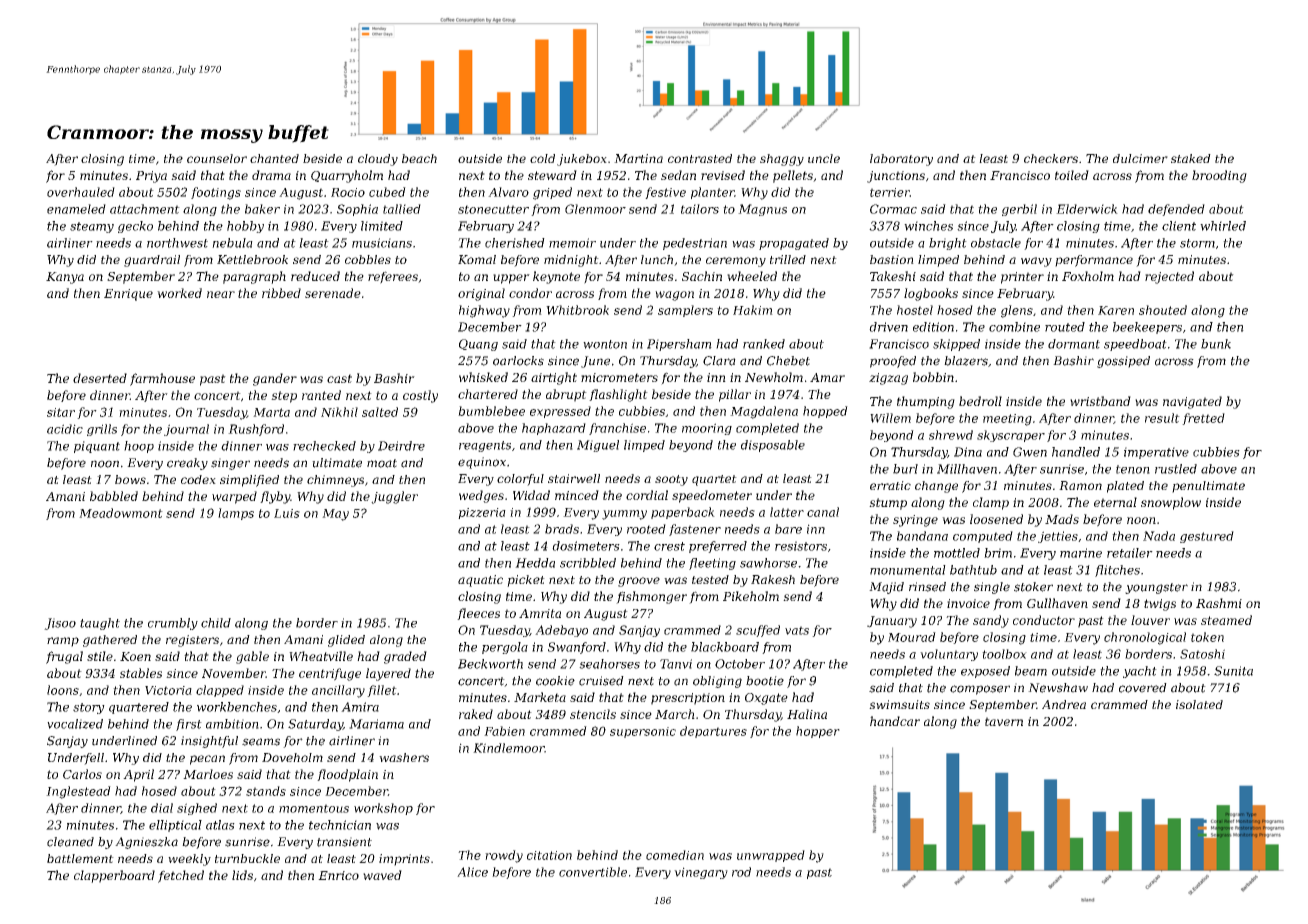 The width and height of the screenshot is (1308, 924). What do you see at coordinates (1203, 419) in the screenshot?
I see `fretted` at bounding box center [1203, 419].
